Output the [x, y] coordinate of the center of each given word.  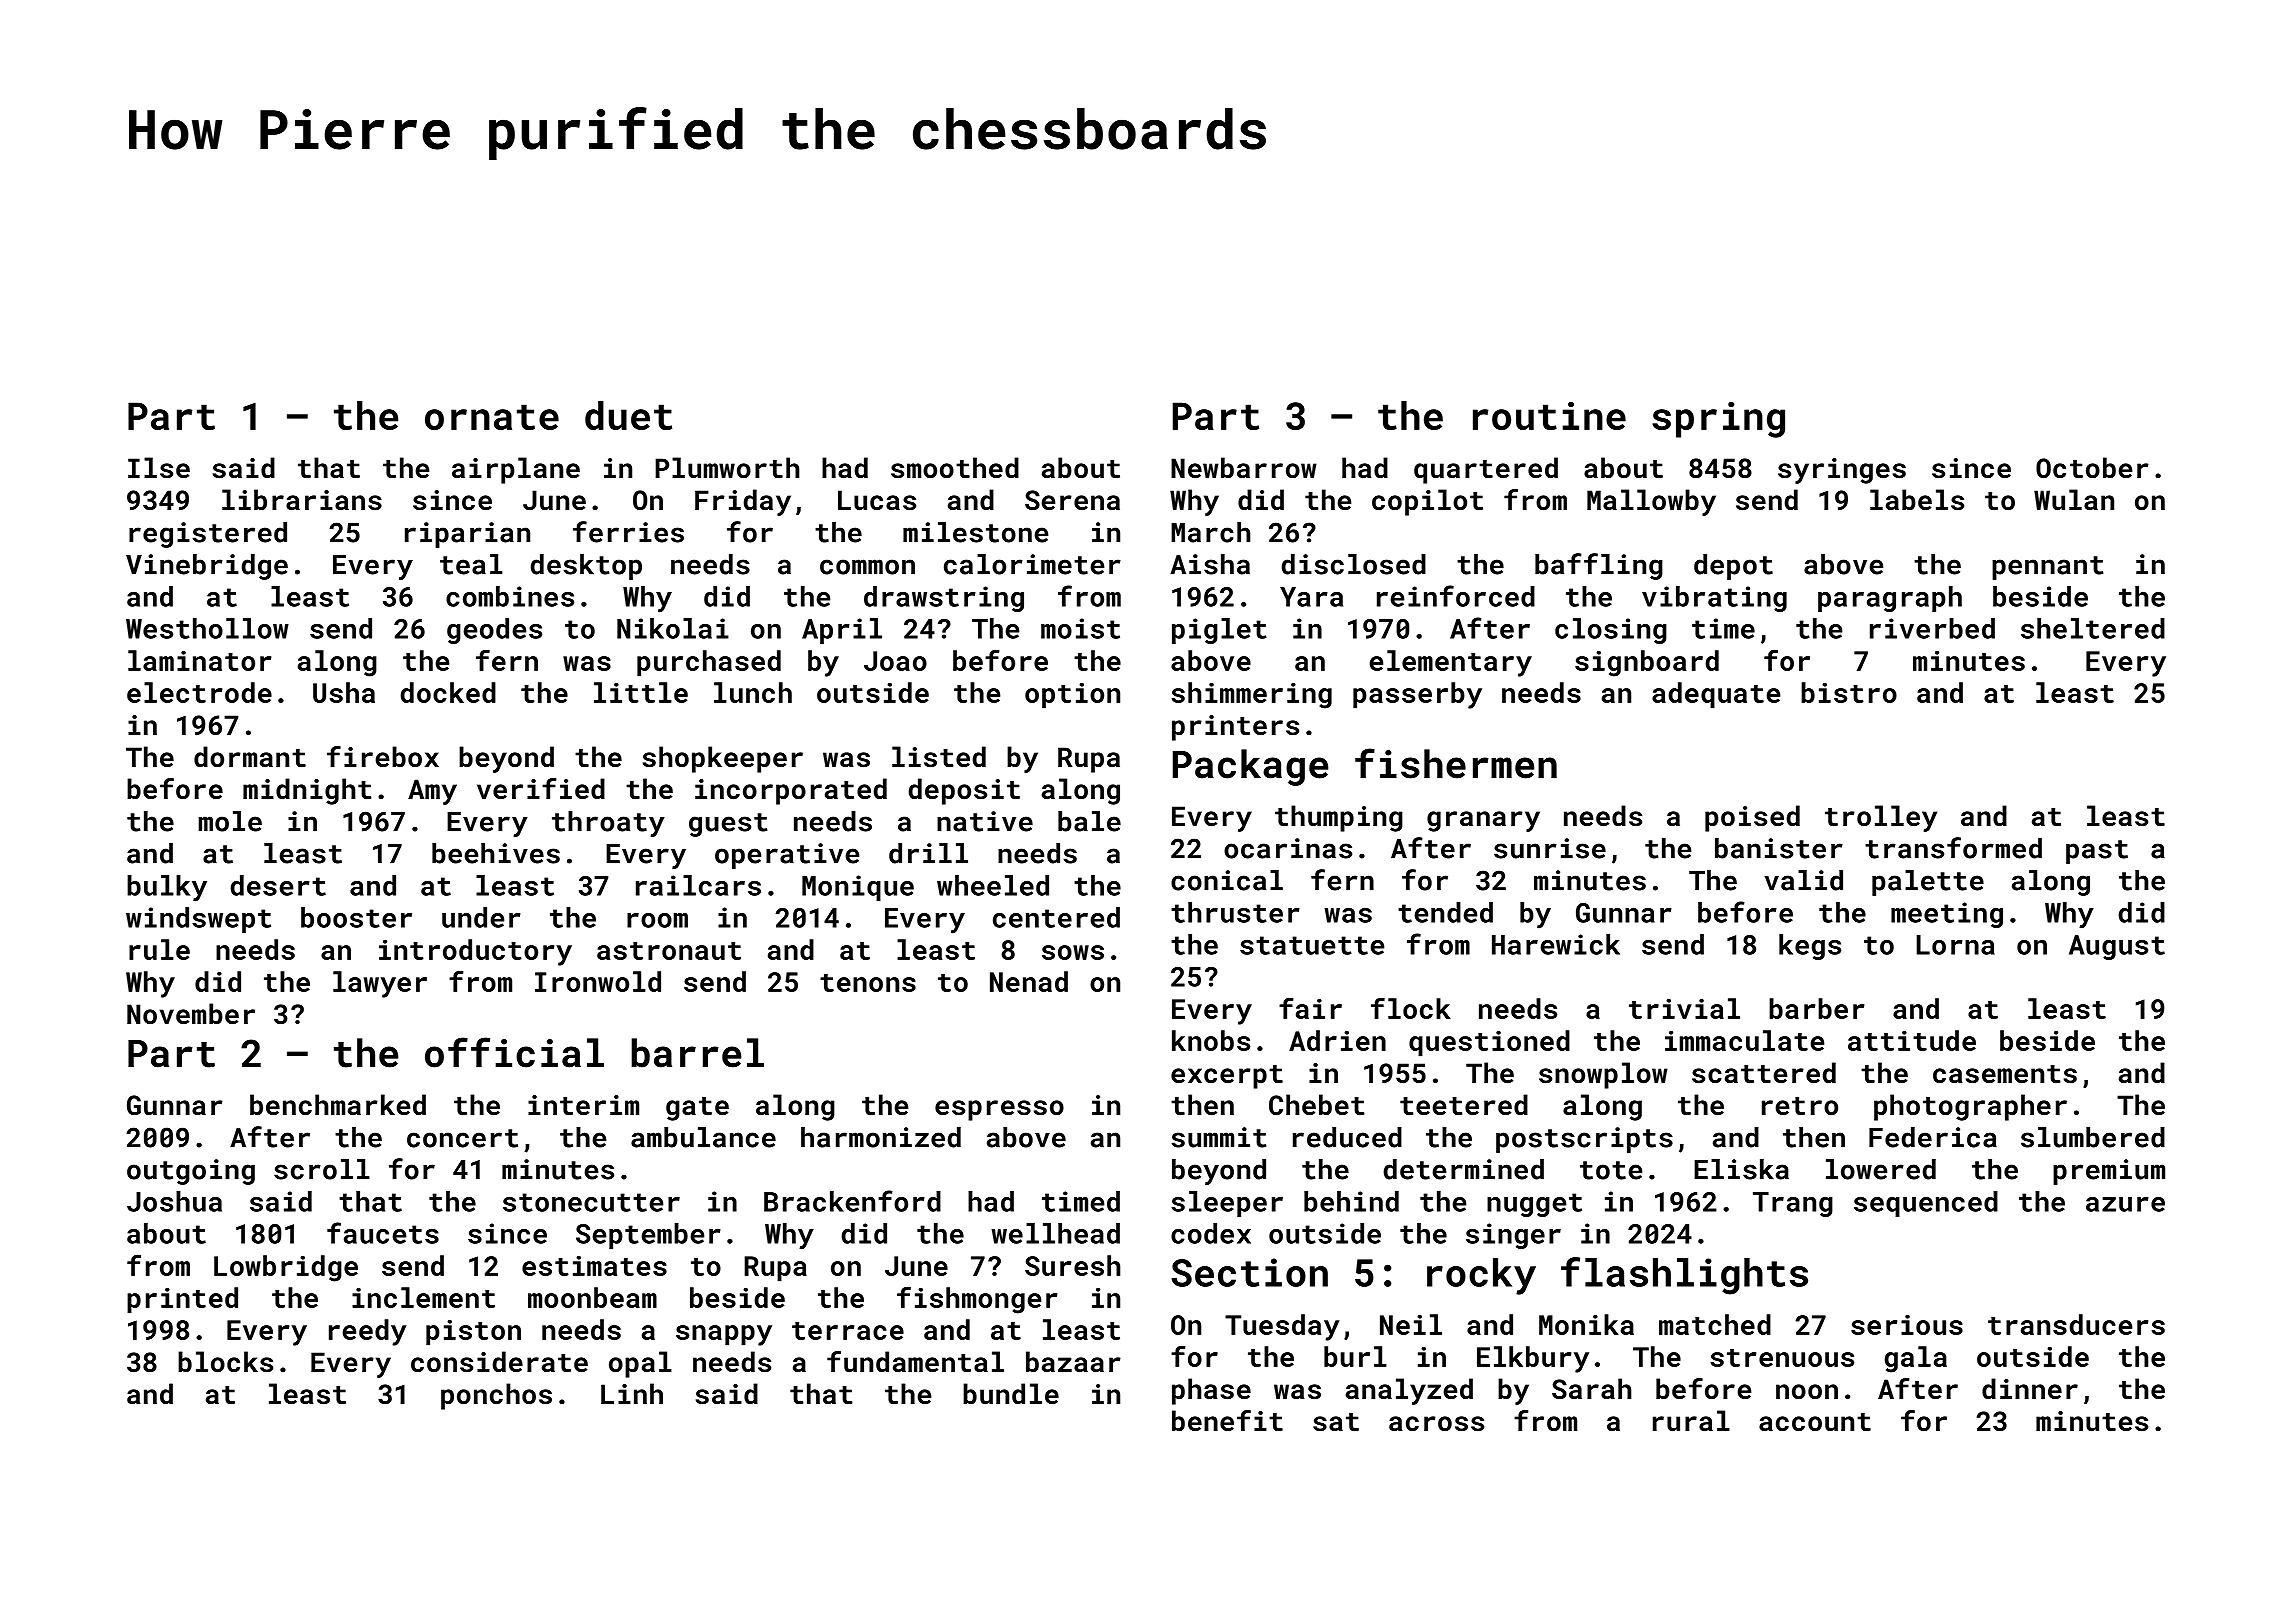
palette [1928, 883]
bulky [167, 888]
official [514, 1052]
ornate [492, 417]
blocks [225, 1362]
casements [2005, 1074]
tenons [868, 983]
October [2092, 468]
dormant [250, 757]
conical [1227, 880]
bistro [1849, 692]
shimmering [1251, 695]
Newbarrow [1244, 468]
